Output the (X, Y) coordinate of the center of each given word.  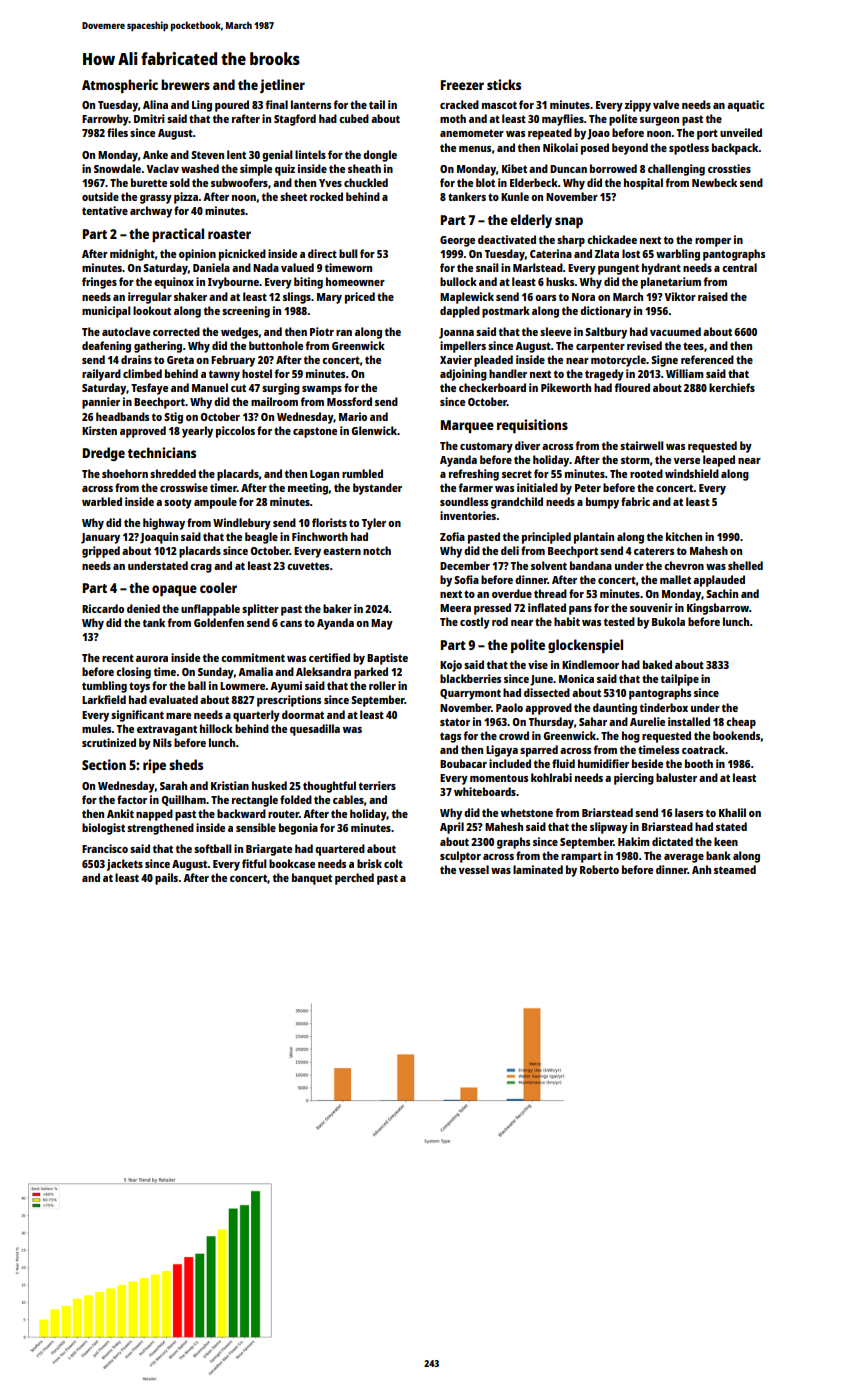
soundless (464, 501)
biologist (103, 829)
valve (666, 104)
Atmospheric (120, 86)
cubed (354, 118)
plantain (594, 538)
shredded (173, 473)
